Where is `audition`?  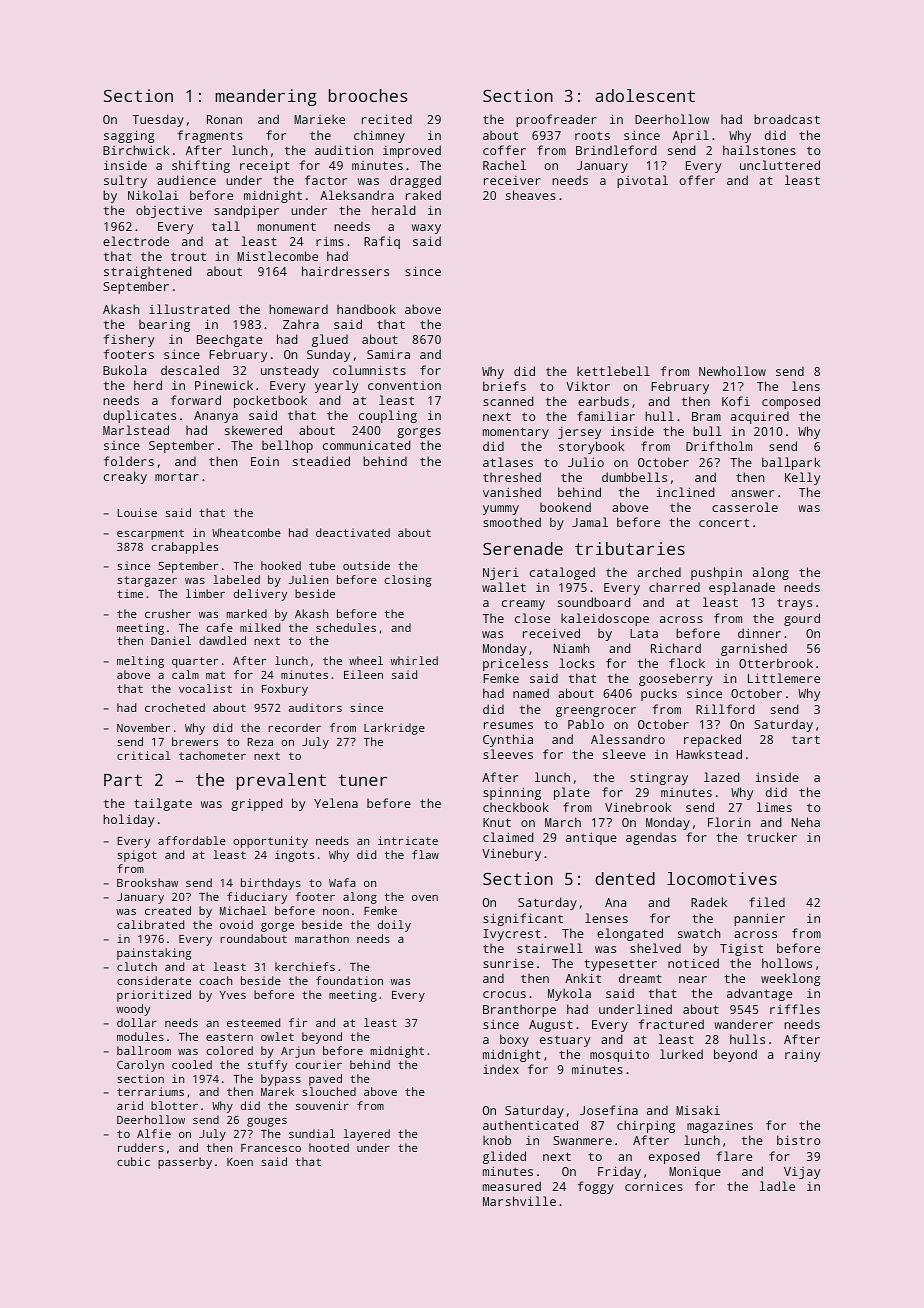
audition is located at coordinates (344, 150).
